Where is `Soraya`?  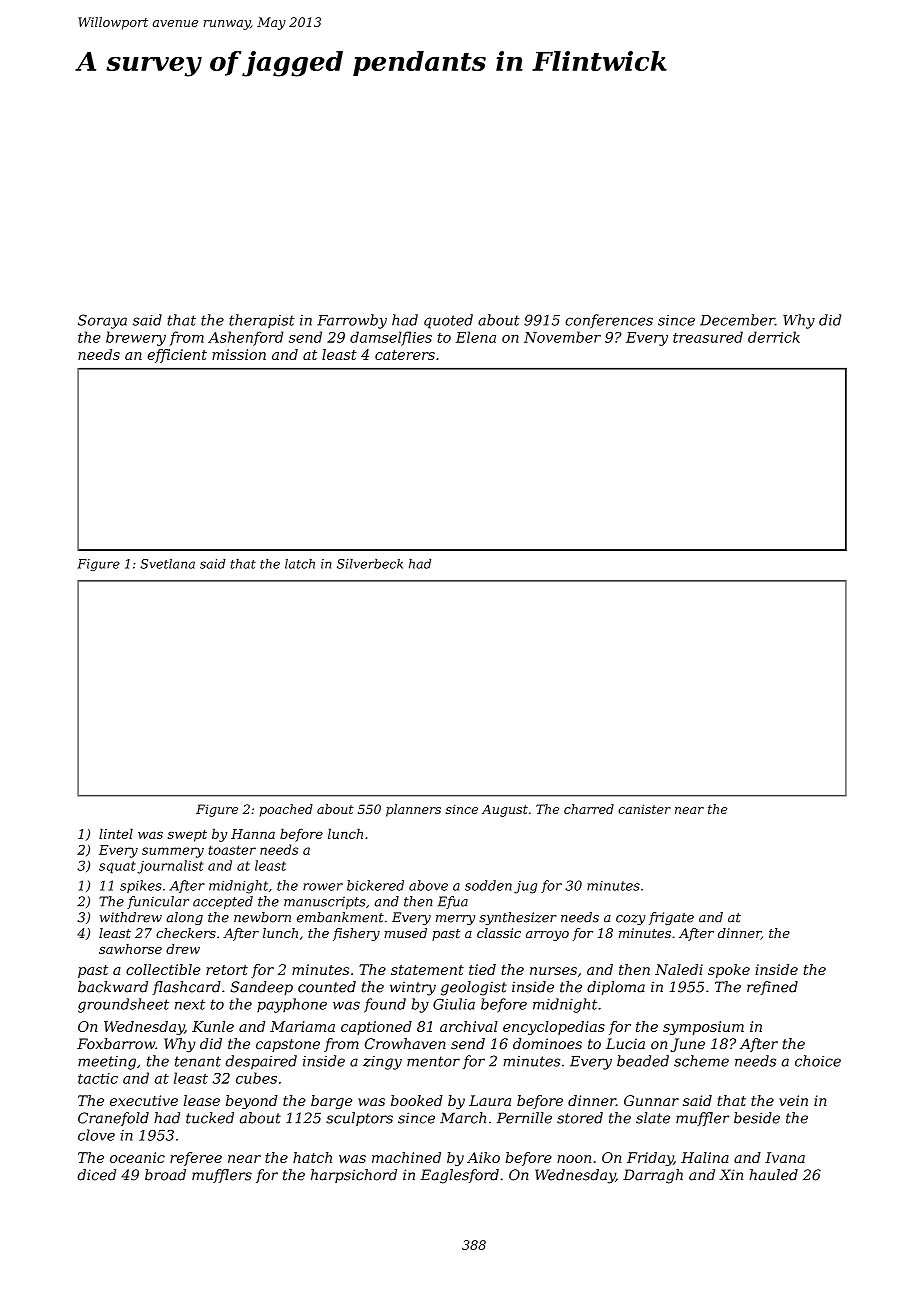 Soraya is located at coordinates (102, 321).
